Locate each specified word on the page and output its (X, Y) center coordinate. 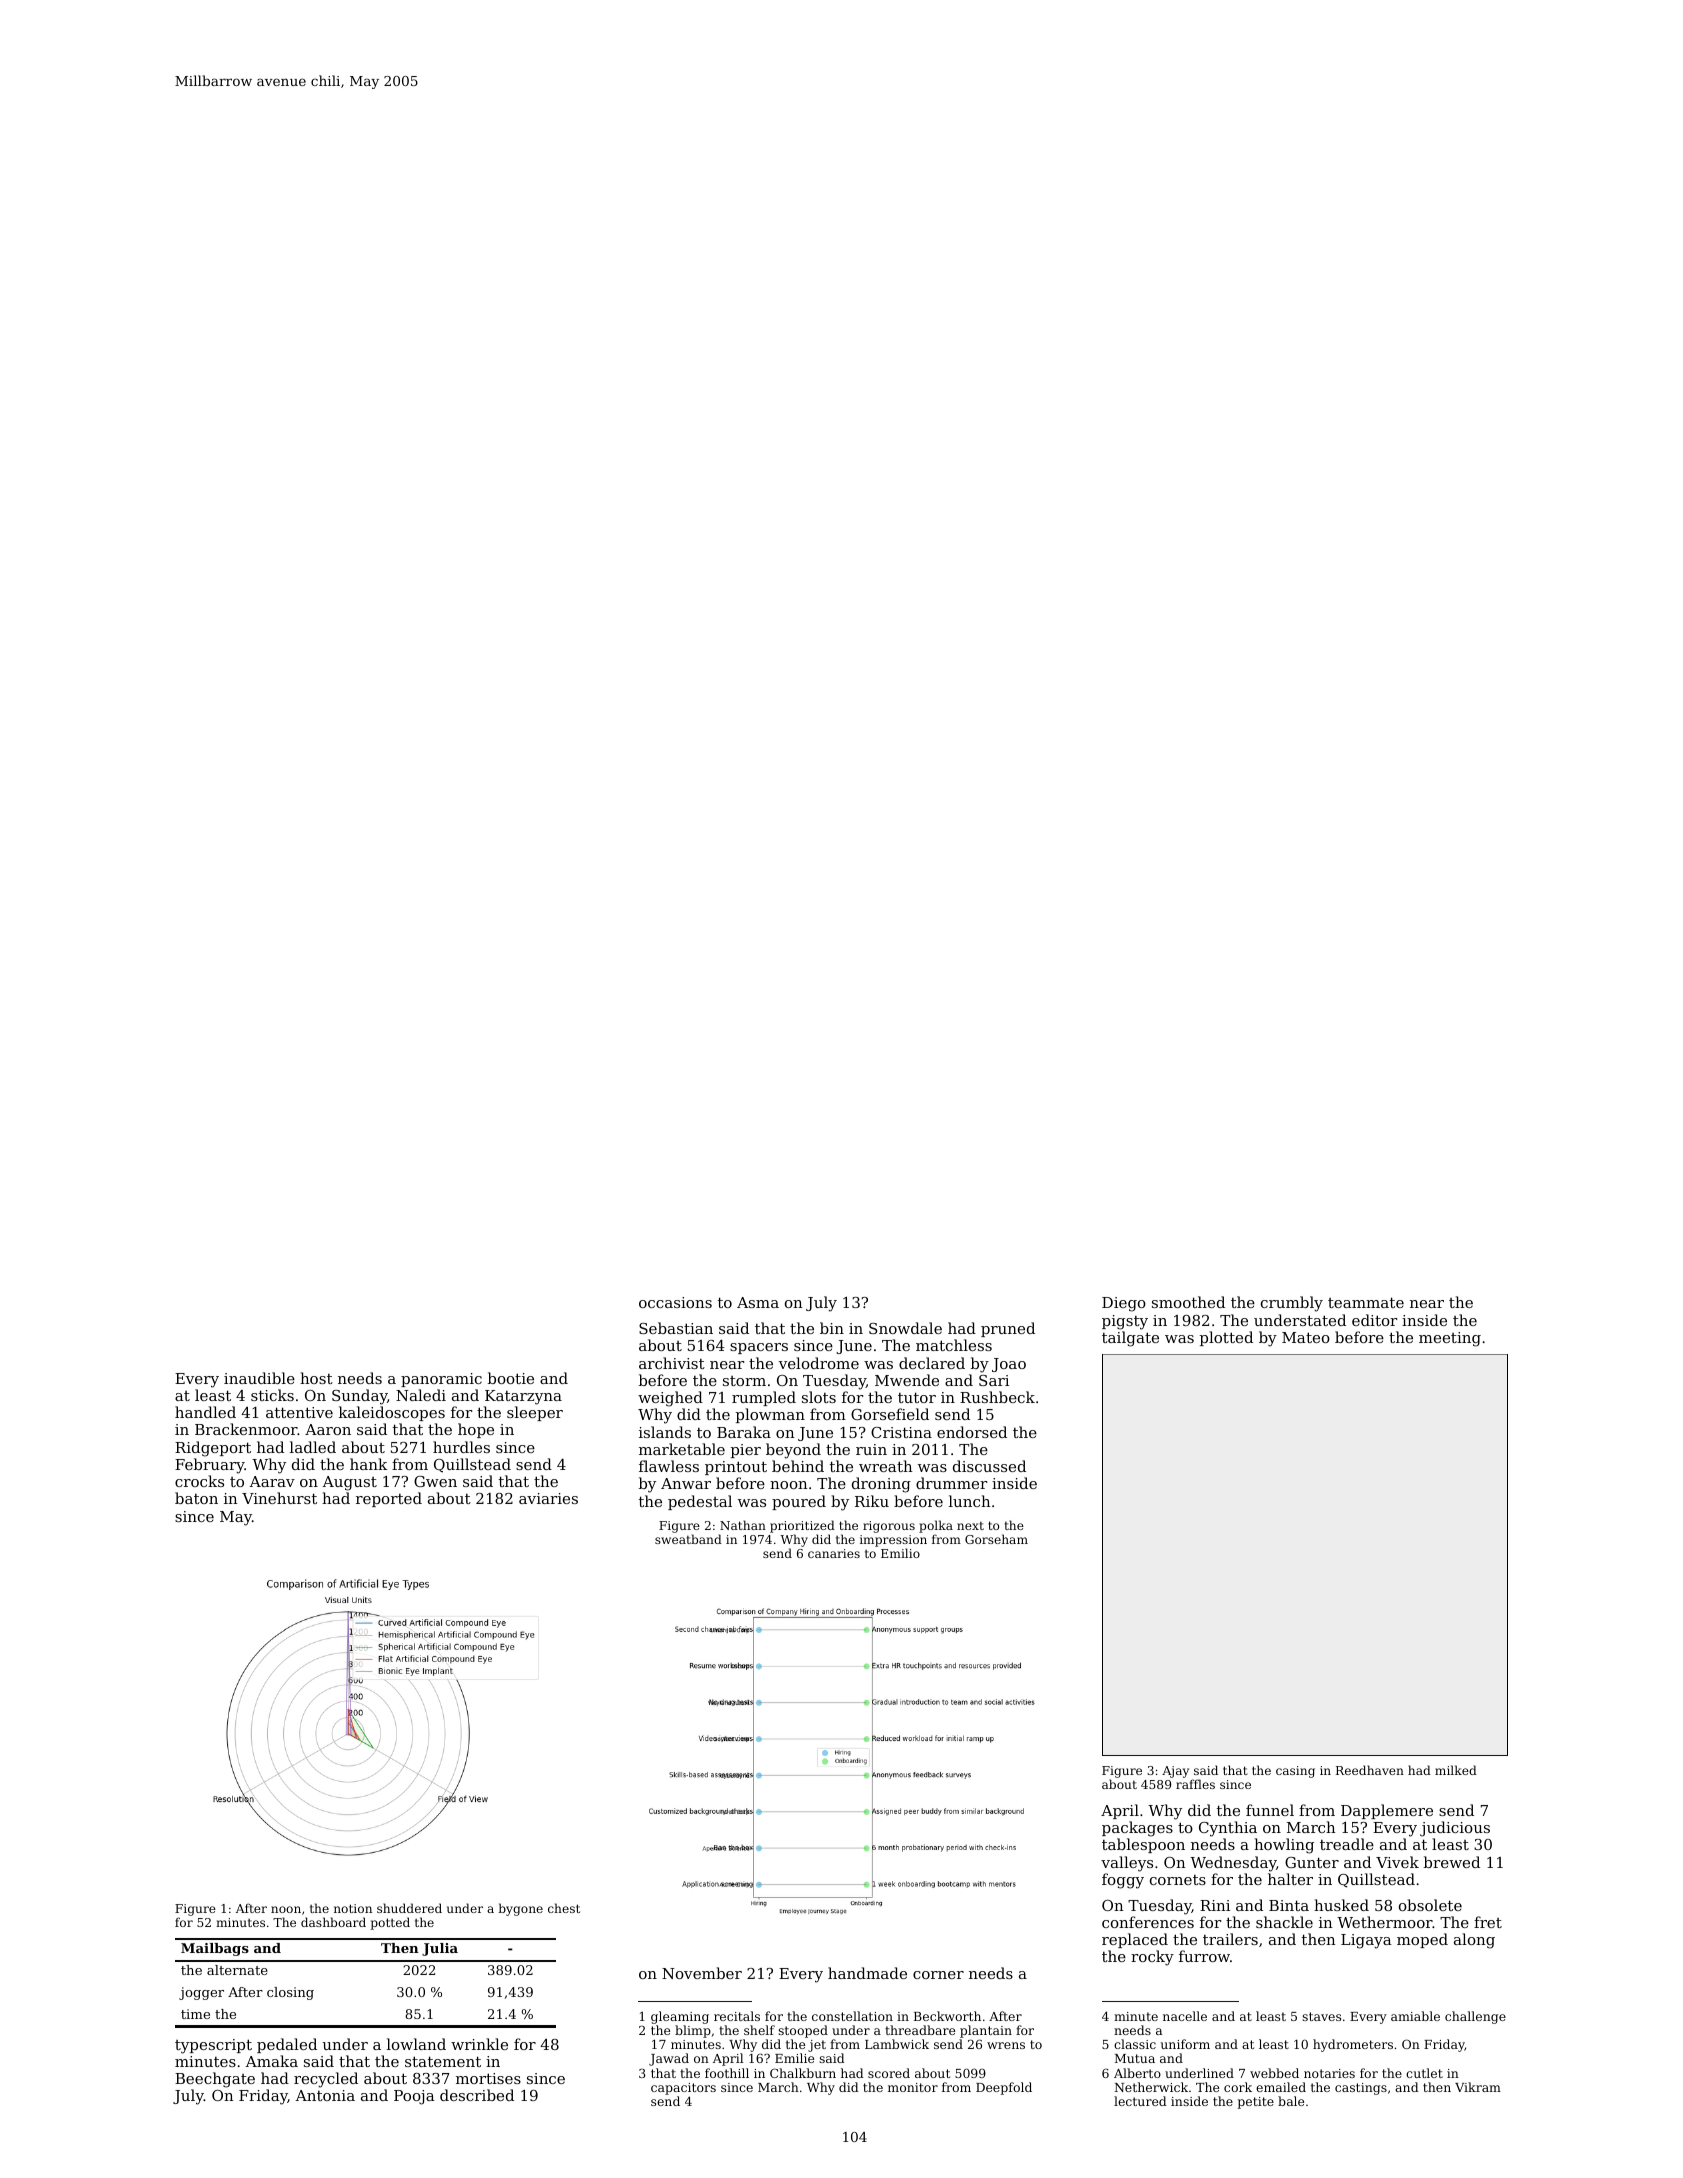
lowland (416, 2044)
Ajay (1175, 1772)
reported (389, 1499)
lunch (970, 1501)
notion (353, 1908)
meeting (1450, 1339)
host (316, 1378)
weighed (670, 1399)
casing (1295, 1772)
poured (799, 1502)
